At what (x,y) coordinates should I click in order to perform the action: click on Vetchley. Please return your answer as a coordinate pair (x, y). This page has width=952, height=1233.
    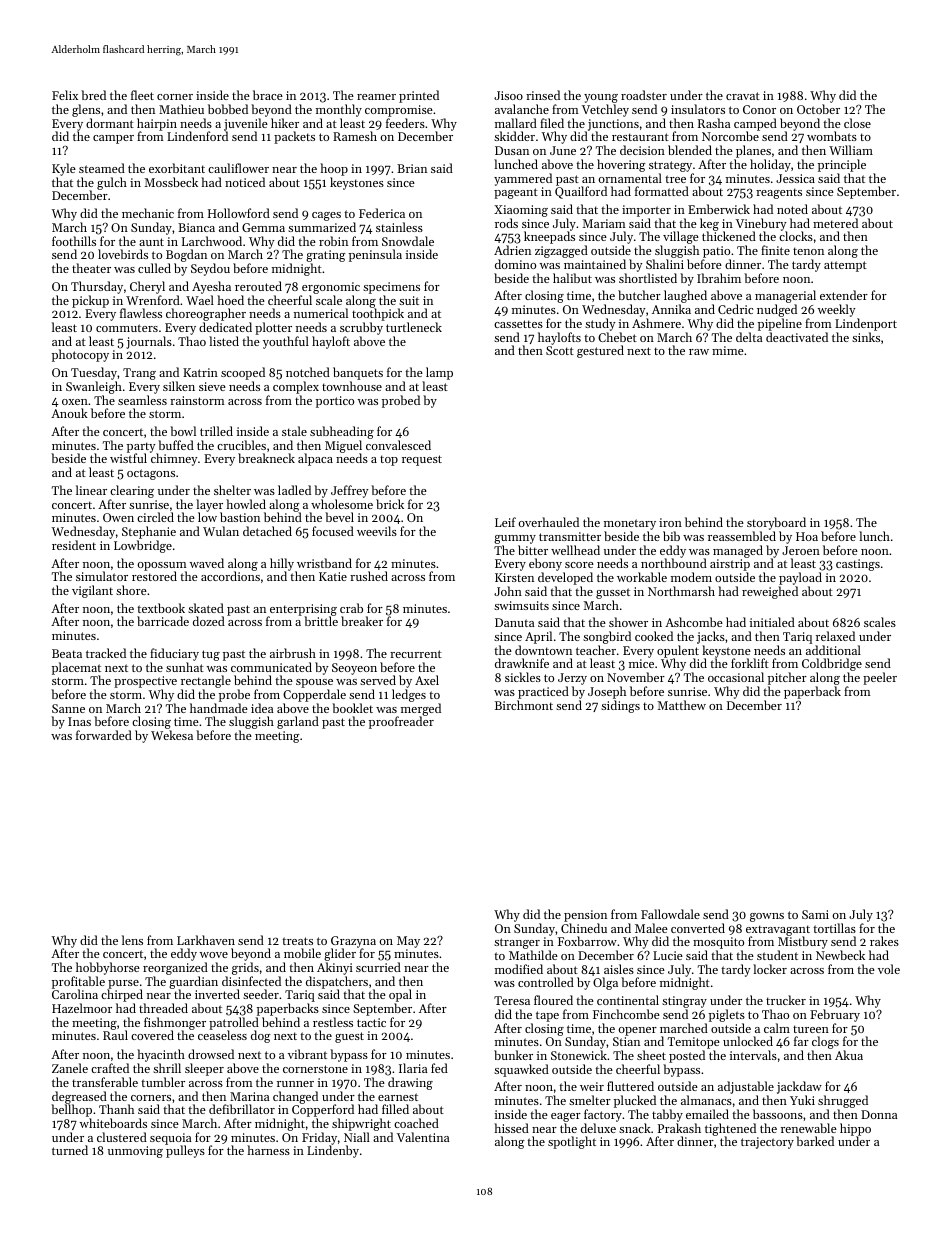
    Looking at the image, I should click on (605, 110).
